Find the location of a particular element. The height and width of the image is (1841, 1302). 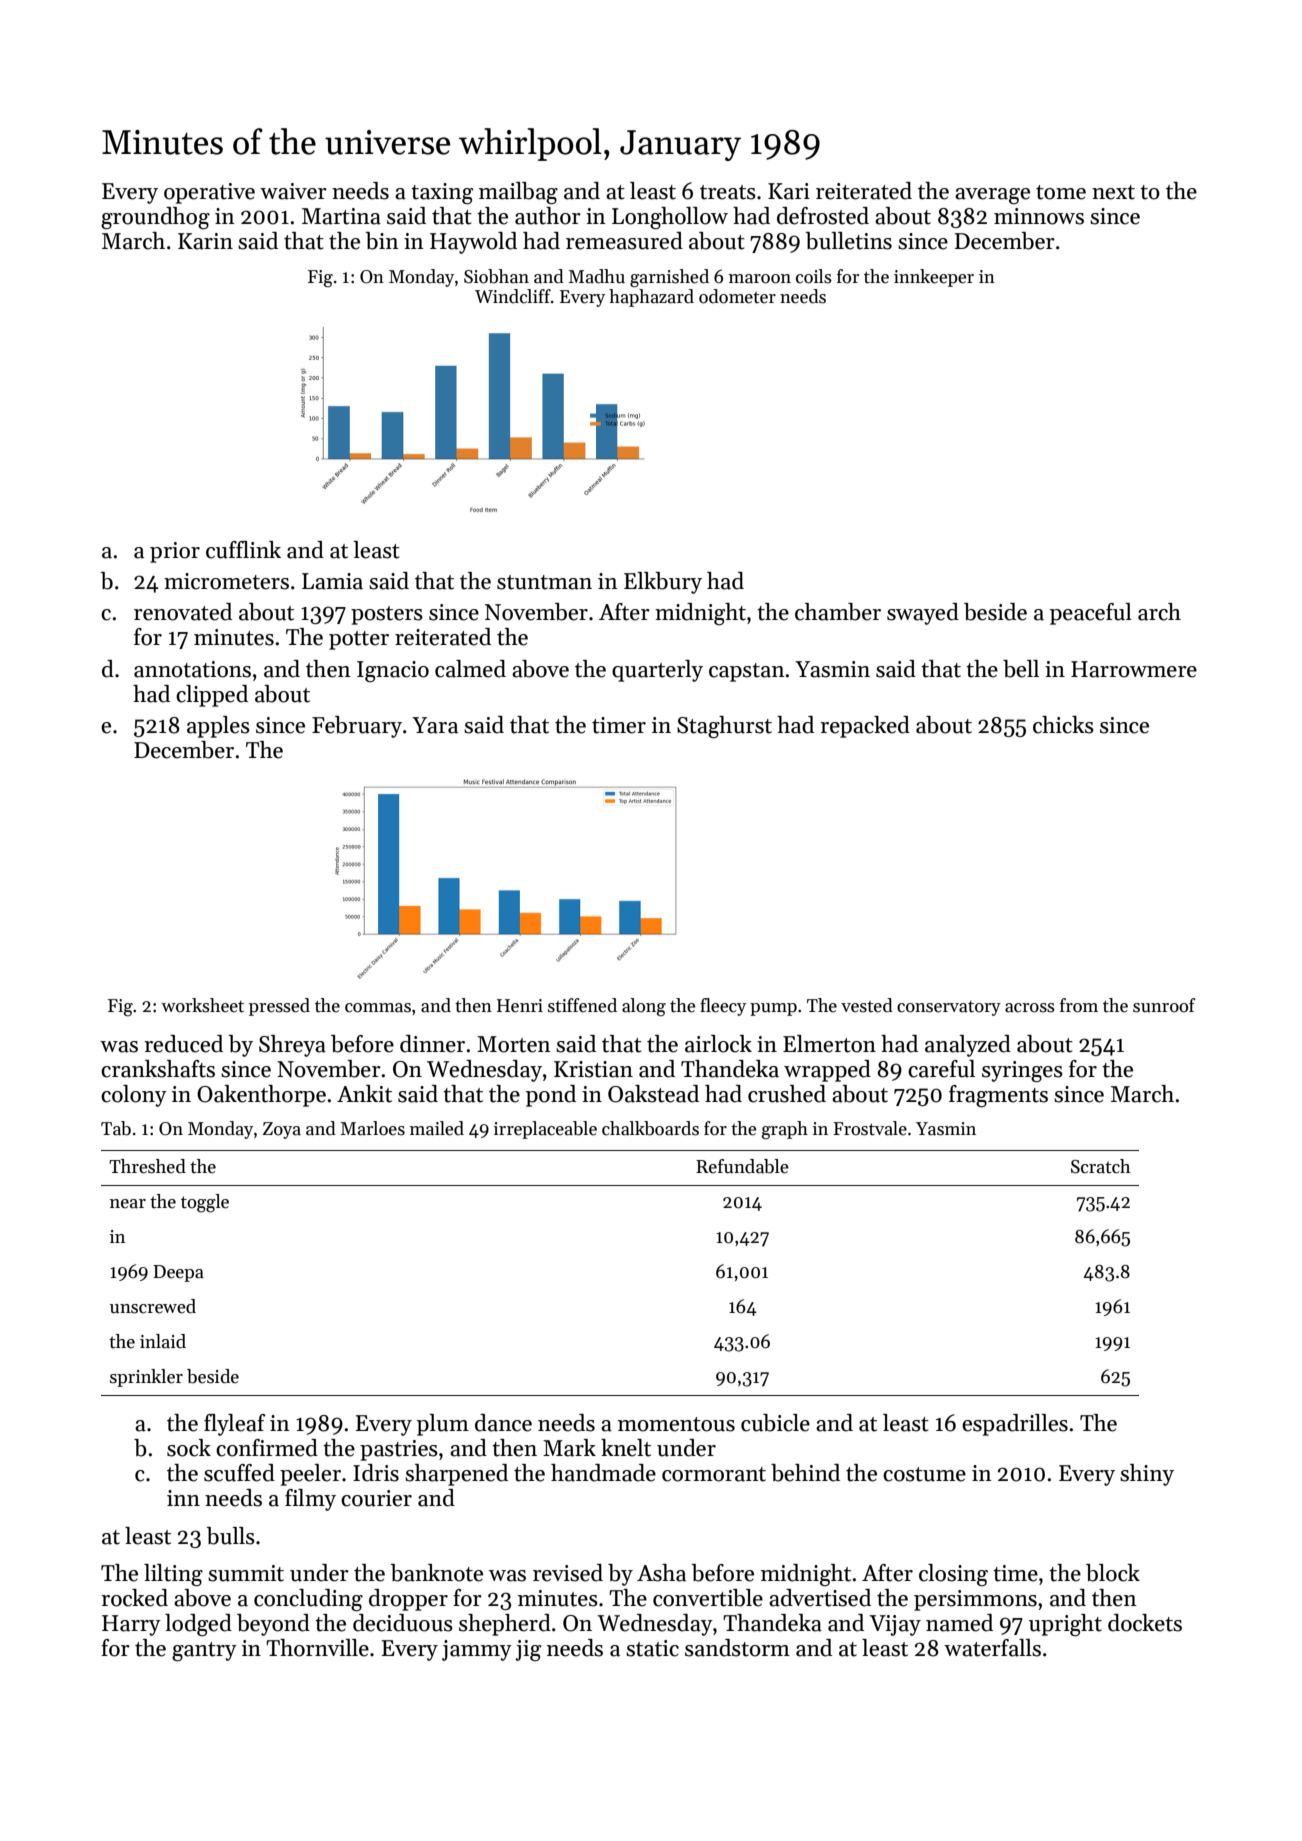

closing is located at coordinates (953, 1575).
